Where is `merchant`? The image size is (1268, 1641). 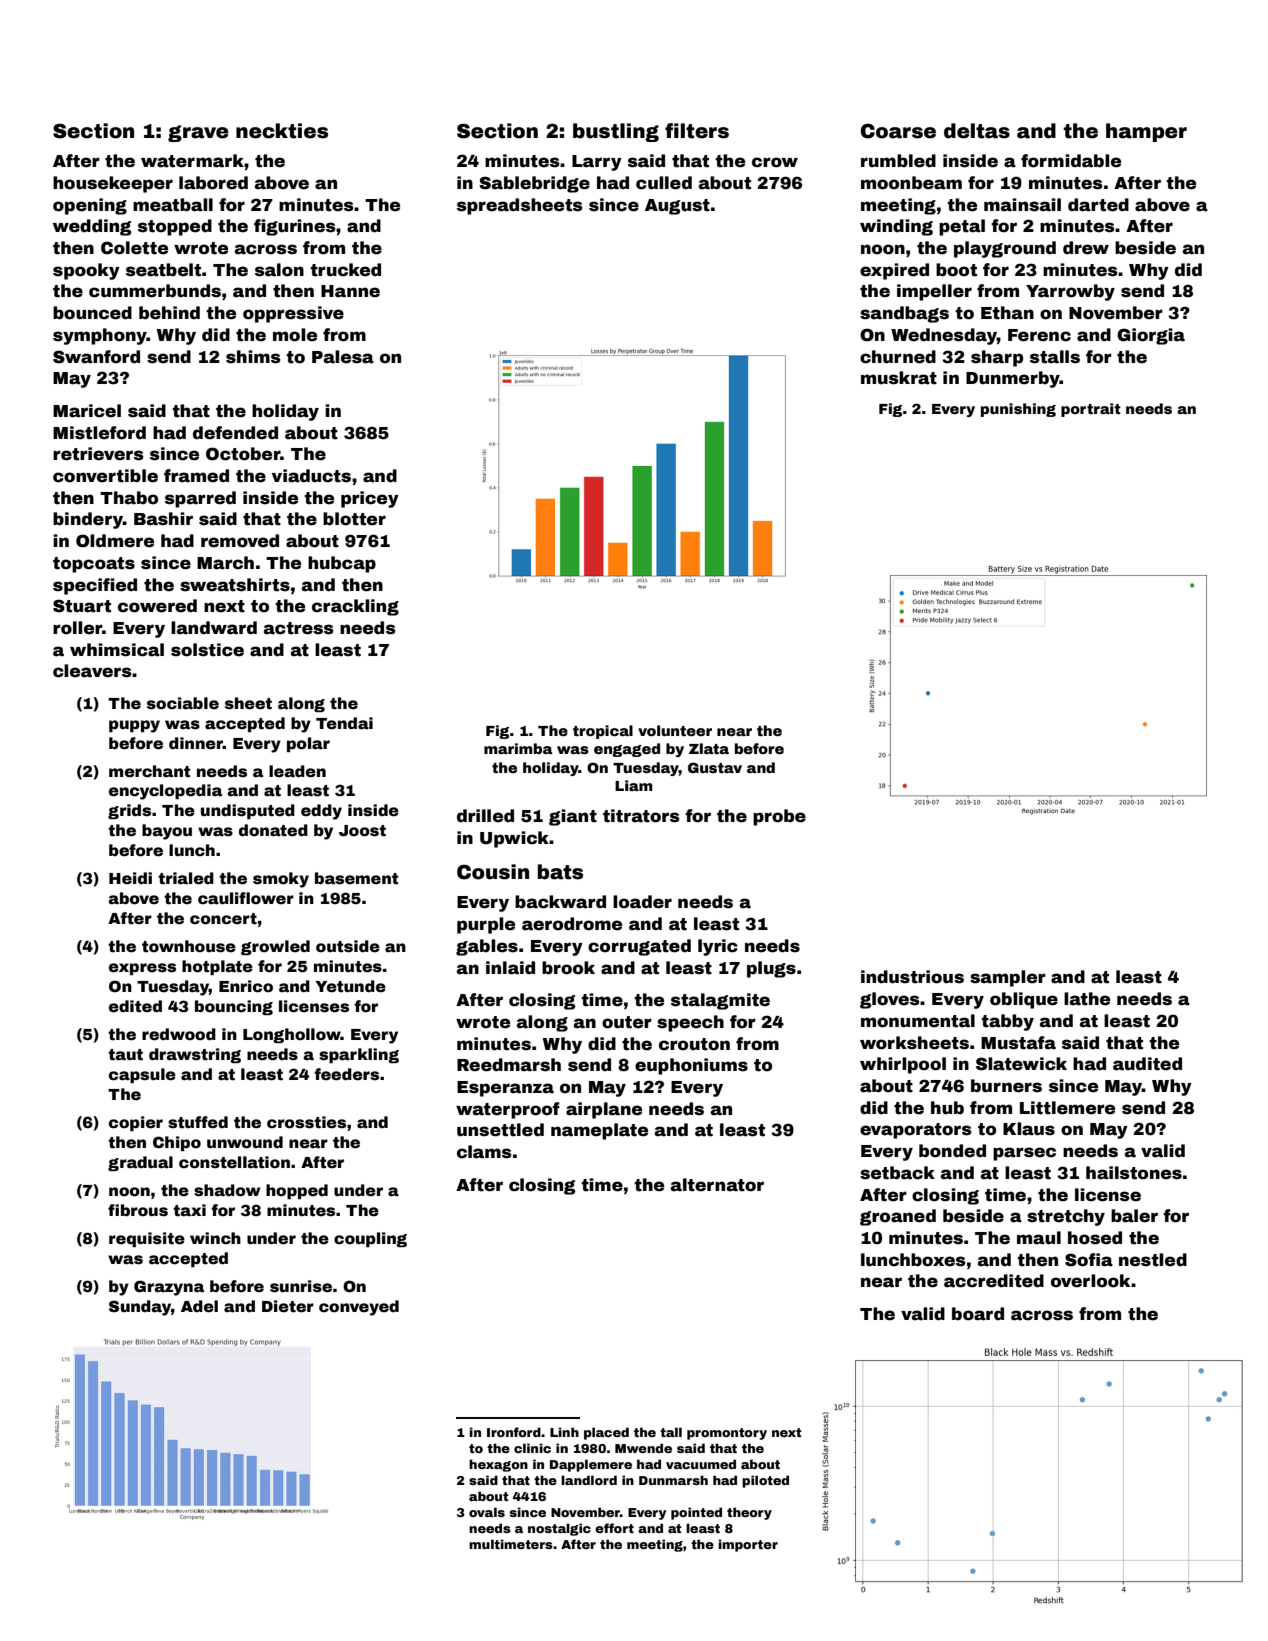
merchant is located at coordinates (150, 771).
